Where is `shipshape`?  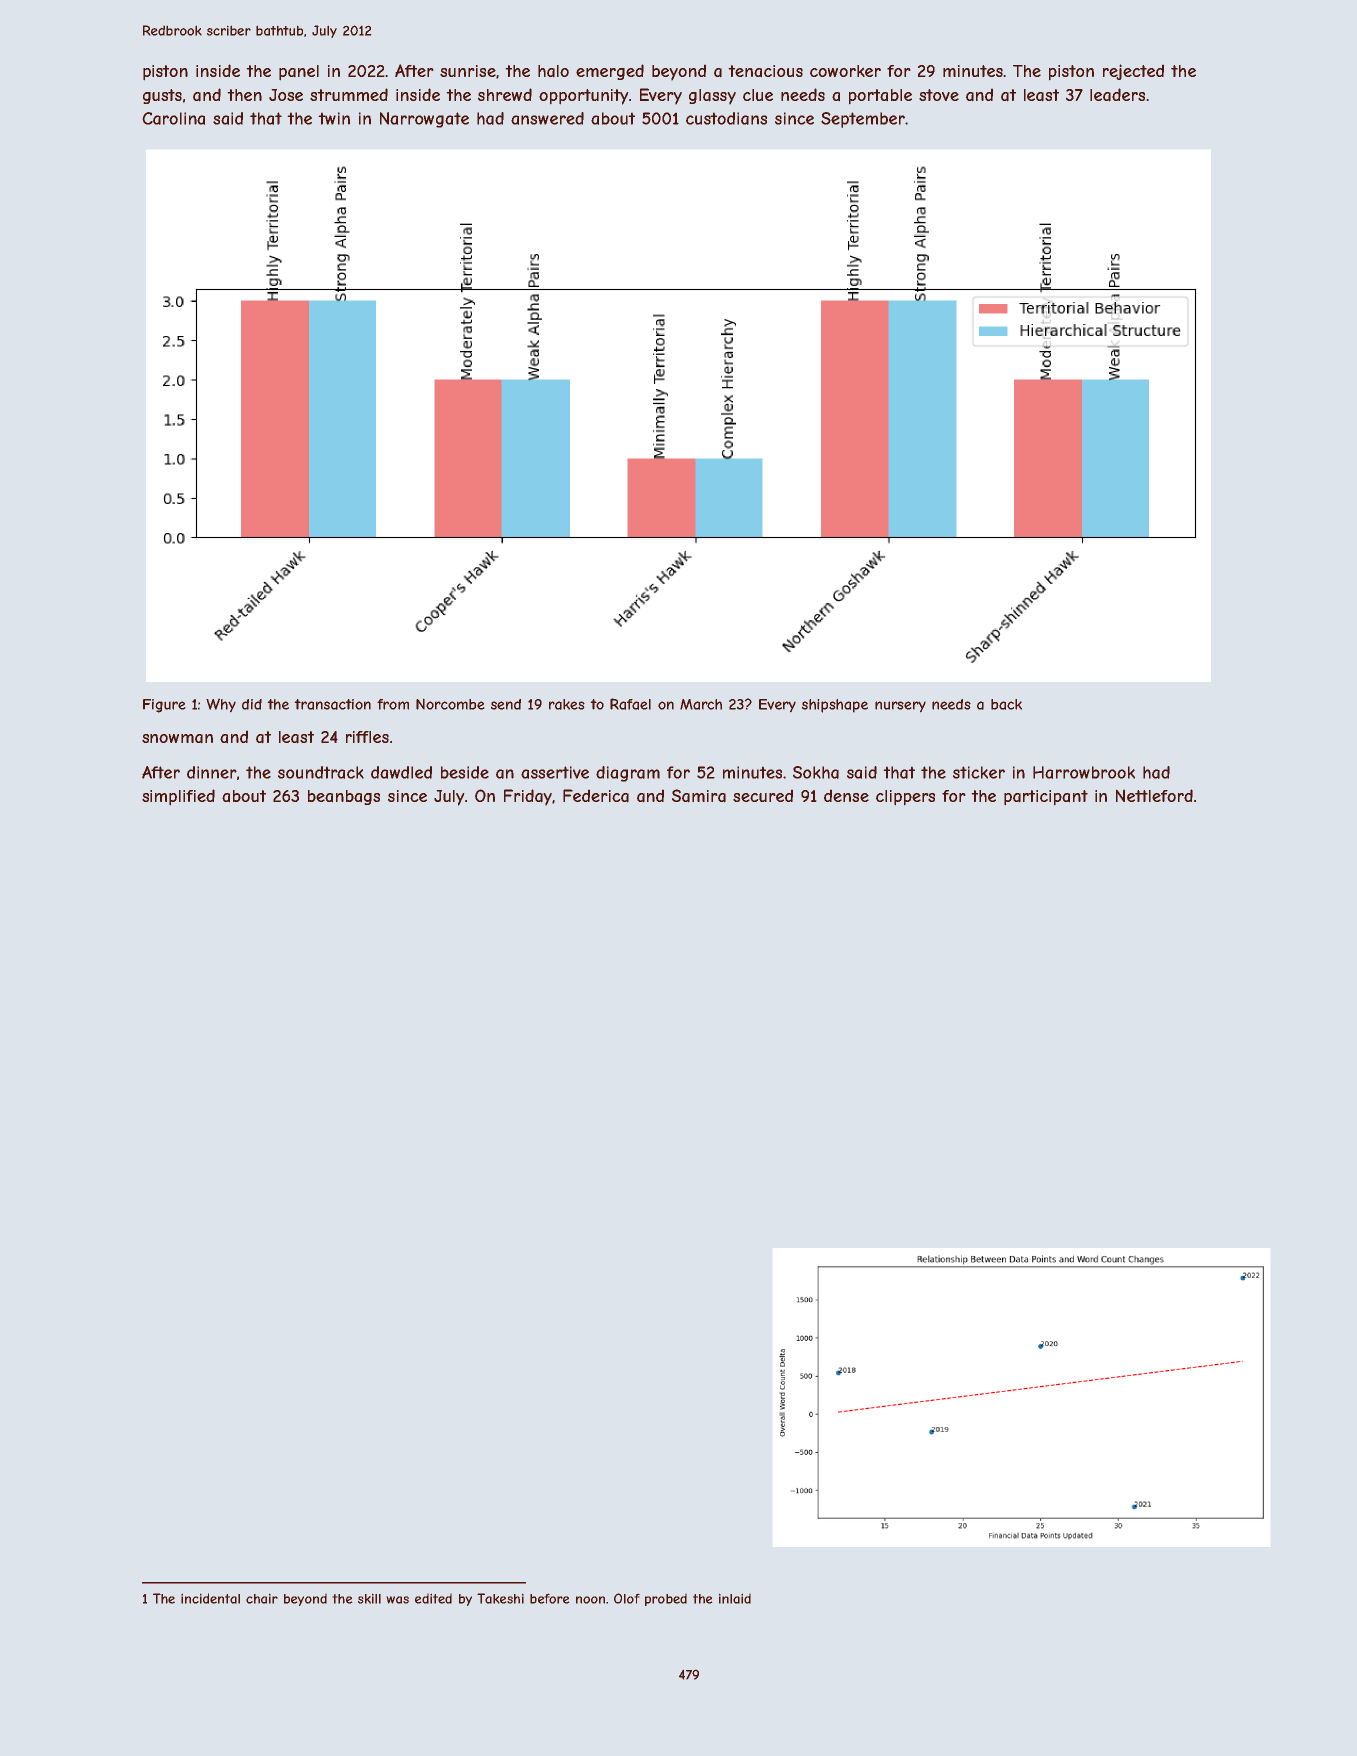
shipshape is located at coordinates (835, 706).
